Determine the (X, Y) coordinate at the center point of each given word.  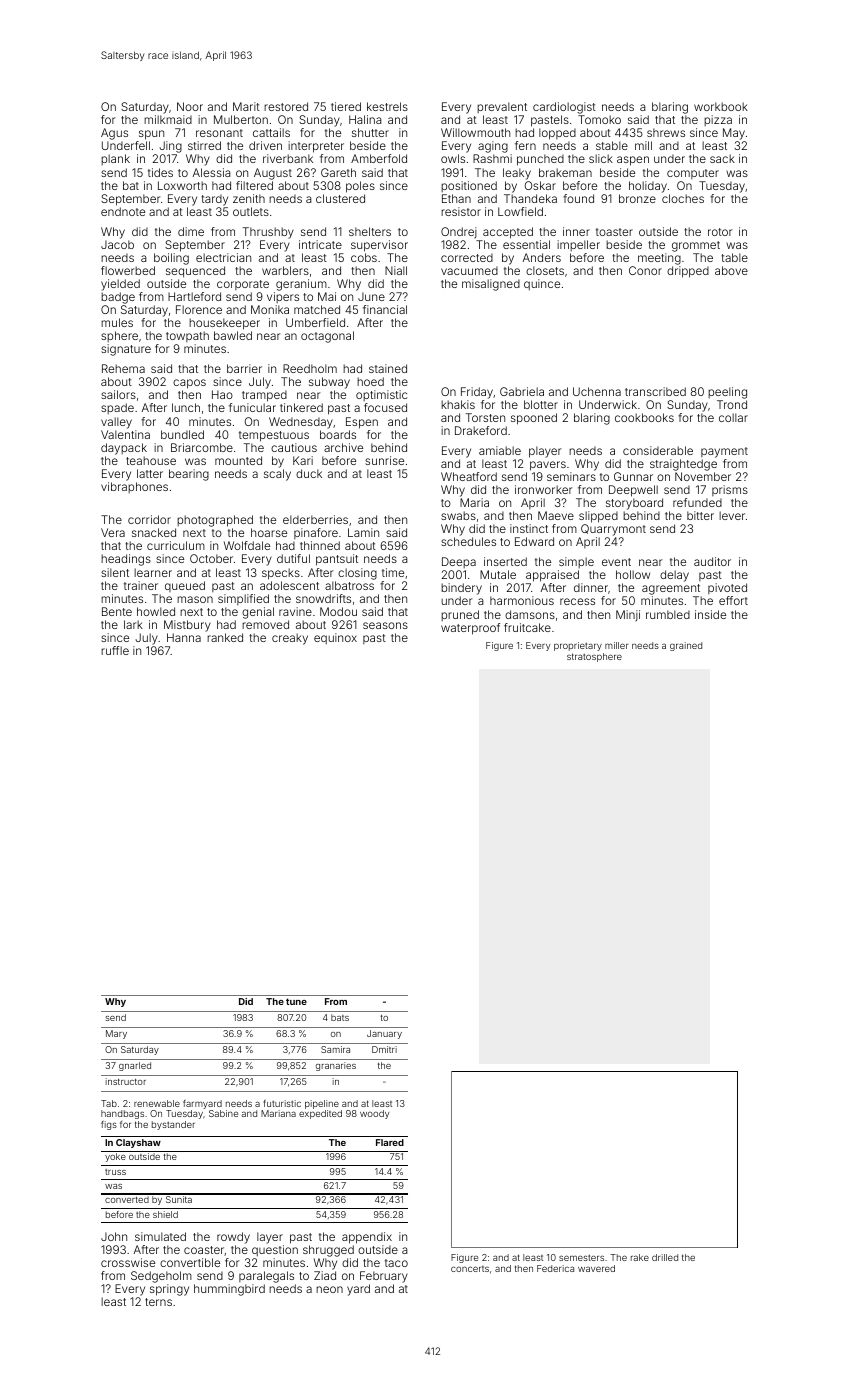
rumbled (668, 614)
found (578, 198)
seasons (385, 625)
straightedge (683, 465)
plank (115, 159)
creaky (290, 639)
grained (686, 646)
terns (158, 1302)
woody (374, 1114)
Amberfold (379, 158)
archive (343, 447)
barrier (244, 368)
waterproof (470, 629)
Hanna (184, 637)
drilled (665, 1257)
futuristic (282, 1103)
